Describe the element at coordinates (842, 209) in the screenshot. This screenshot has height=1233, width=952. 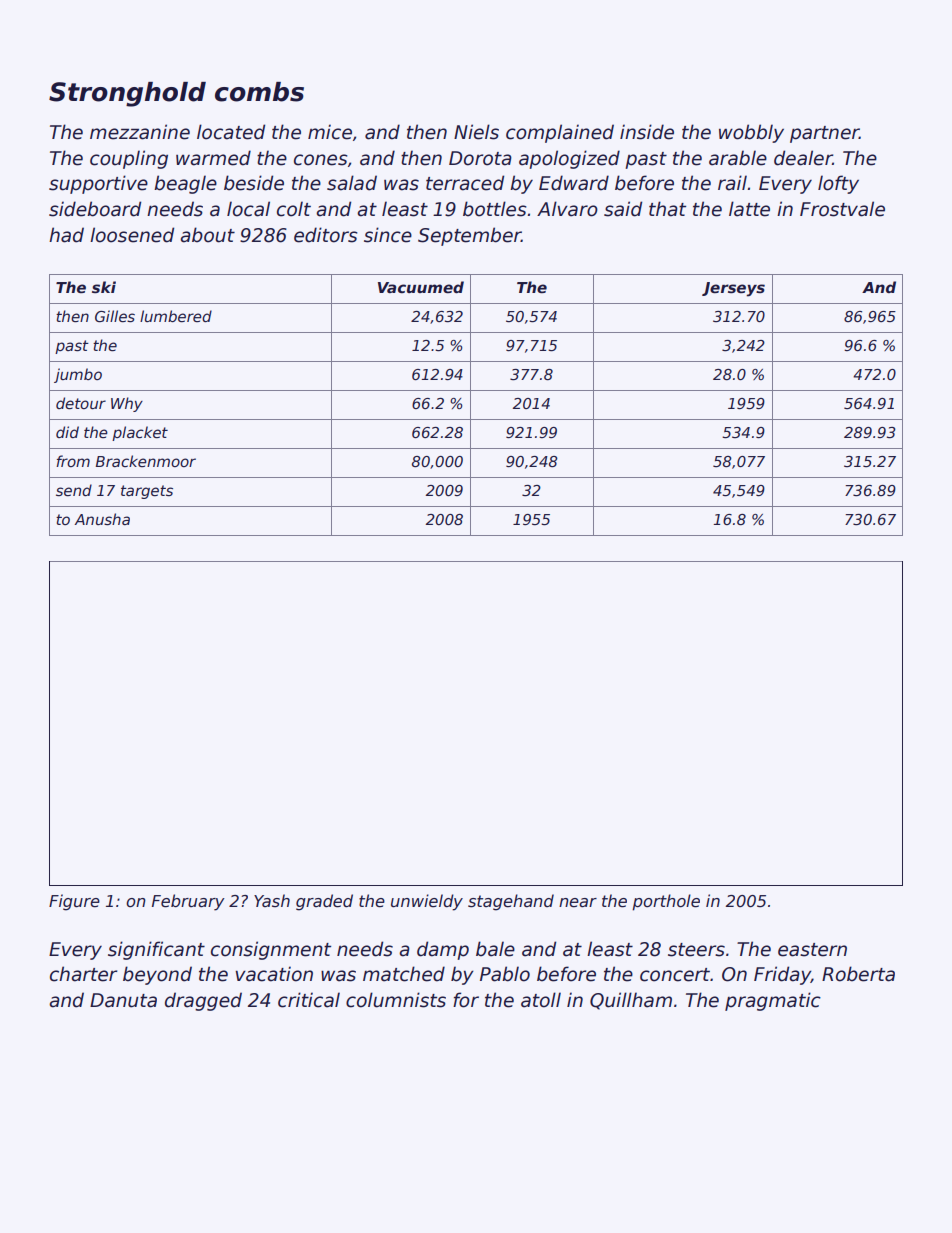
I see `Frostvale` at that location.
